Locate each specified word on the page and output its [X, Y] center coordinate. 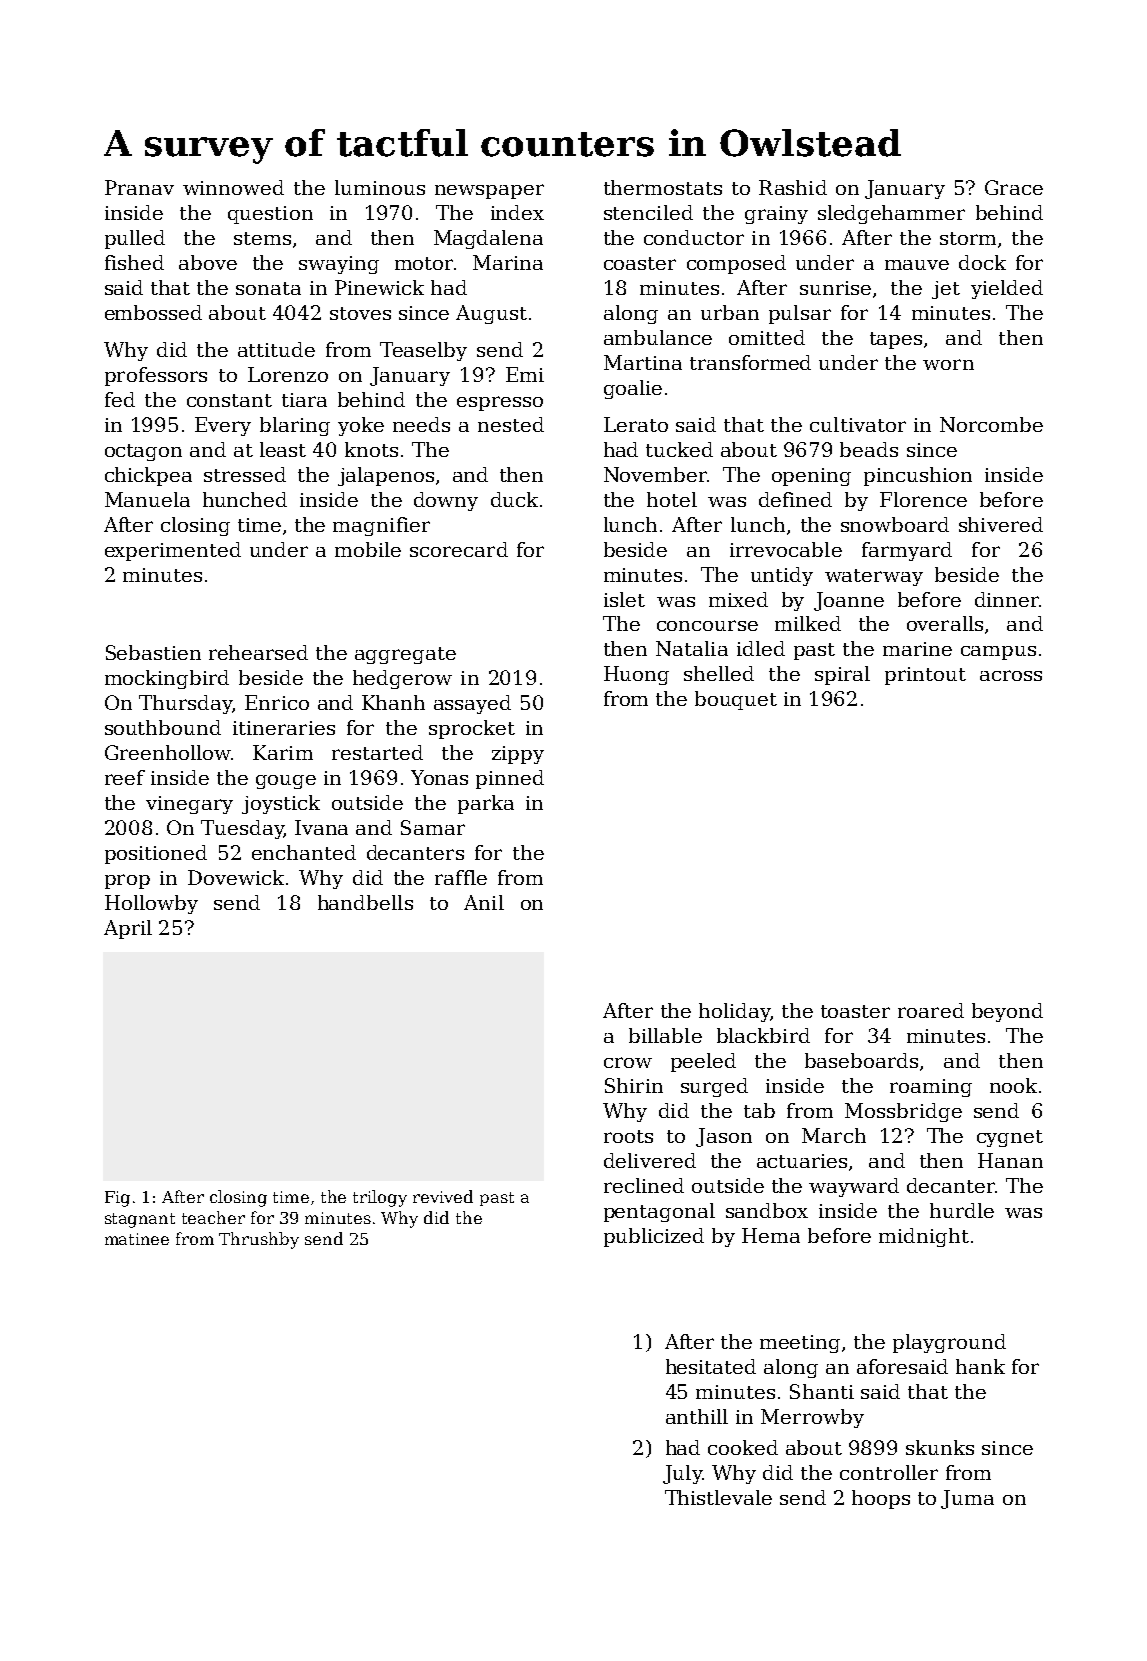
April [128, 929]
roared [931, 1010]
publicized [654, 1237]
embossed [153, 312]
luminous [380, 187]
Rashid [793, 187]
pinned [510, 779]
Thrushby [259, 1240]
